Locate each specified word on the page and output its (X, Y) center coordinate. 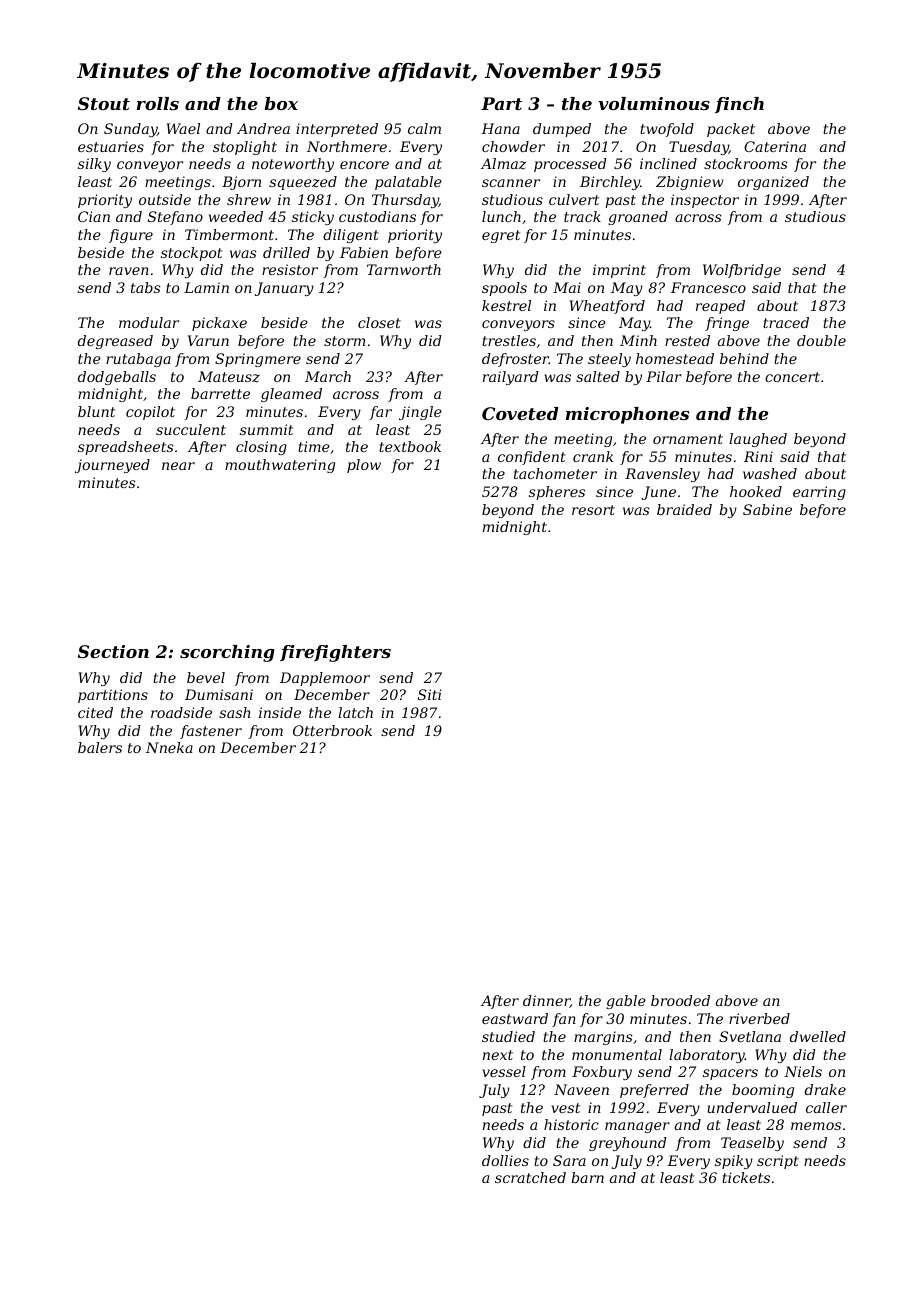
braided (684, 509)
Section (113, 651)
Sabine (767, 509)
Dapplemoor (325, 679)
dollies (505, 1160)
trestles (509, 340)
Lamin (206, 287)
